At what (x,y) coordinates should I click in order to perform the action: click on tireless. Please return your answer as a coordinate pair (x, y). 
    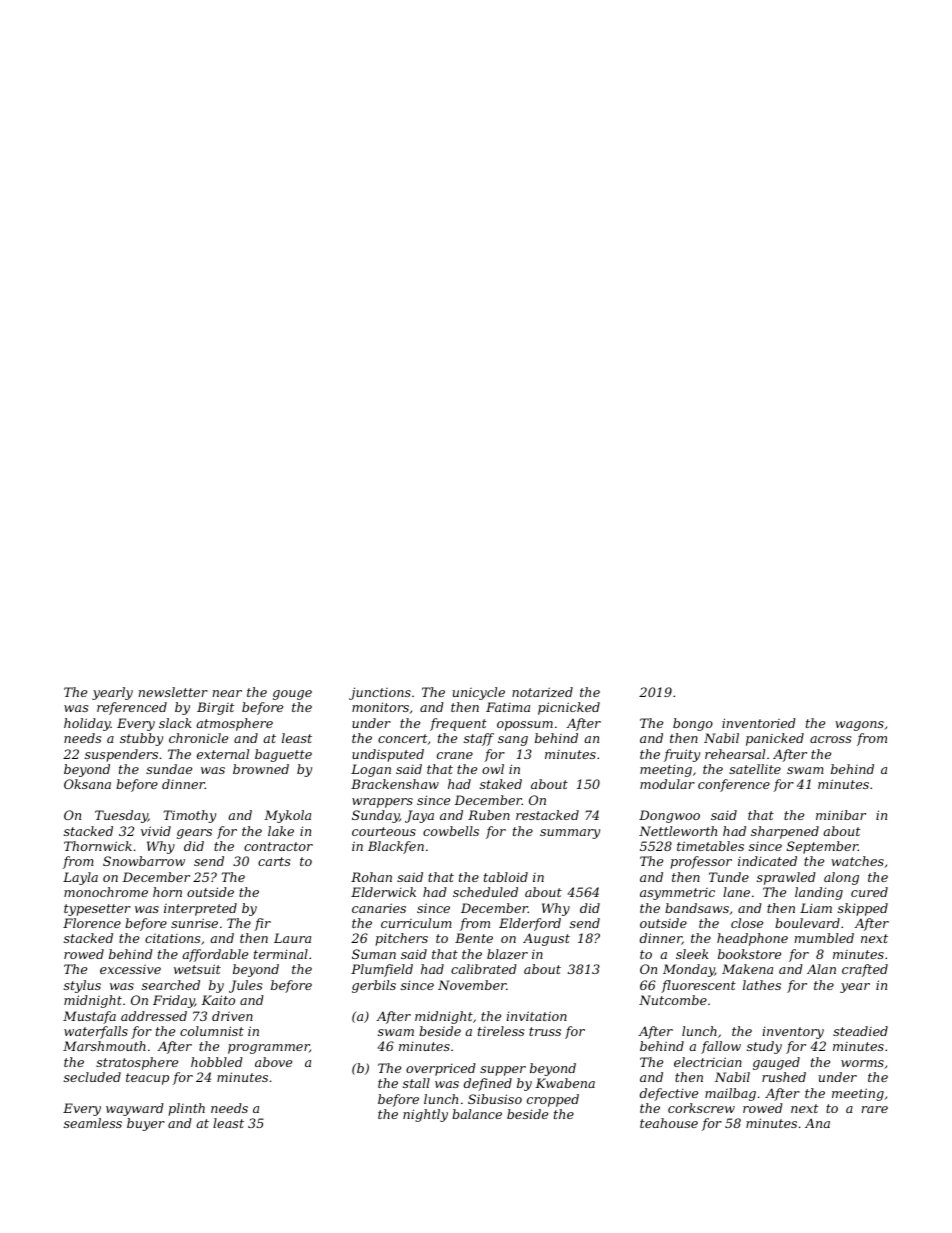
    Looking at the image, I should click on (501, 1031).
